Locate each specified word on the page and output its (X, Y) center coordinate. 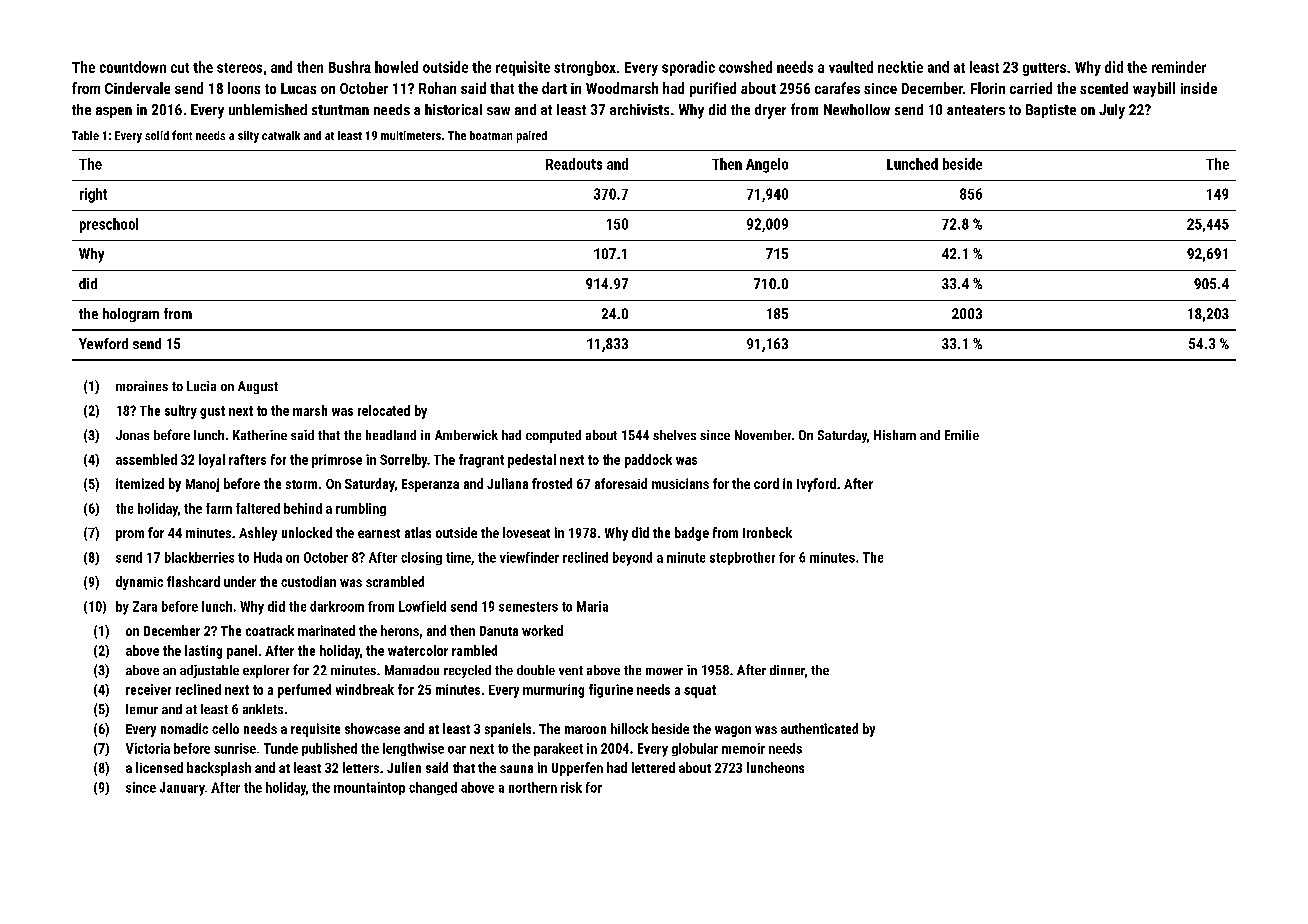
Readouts (574, 164)
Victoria (148, 748)
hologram (131, 315)
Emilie (962, 435)
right (93, 195)
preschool (109, 225)
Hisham (895, 435)
